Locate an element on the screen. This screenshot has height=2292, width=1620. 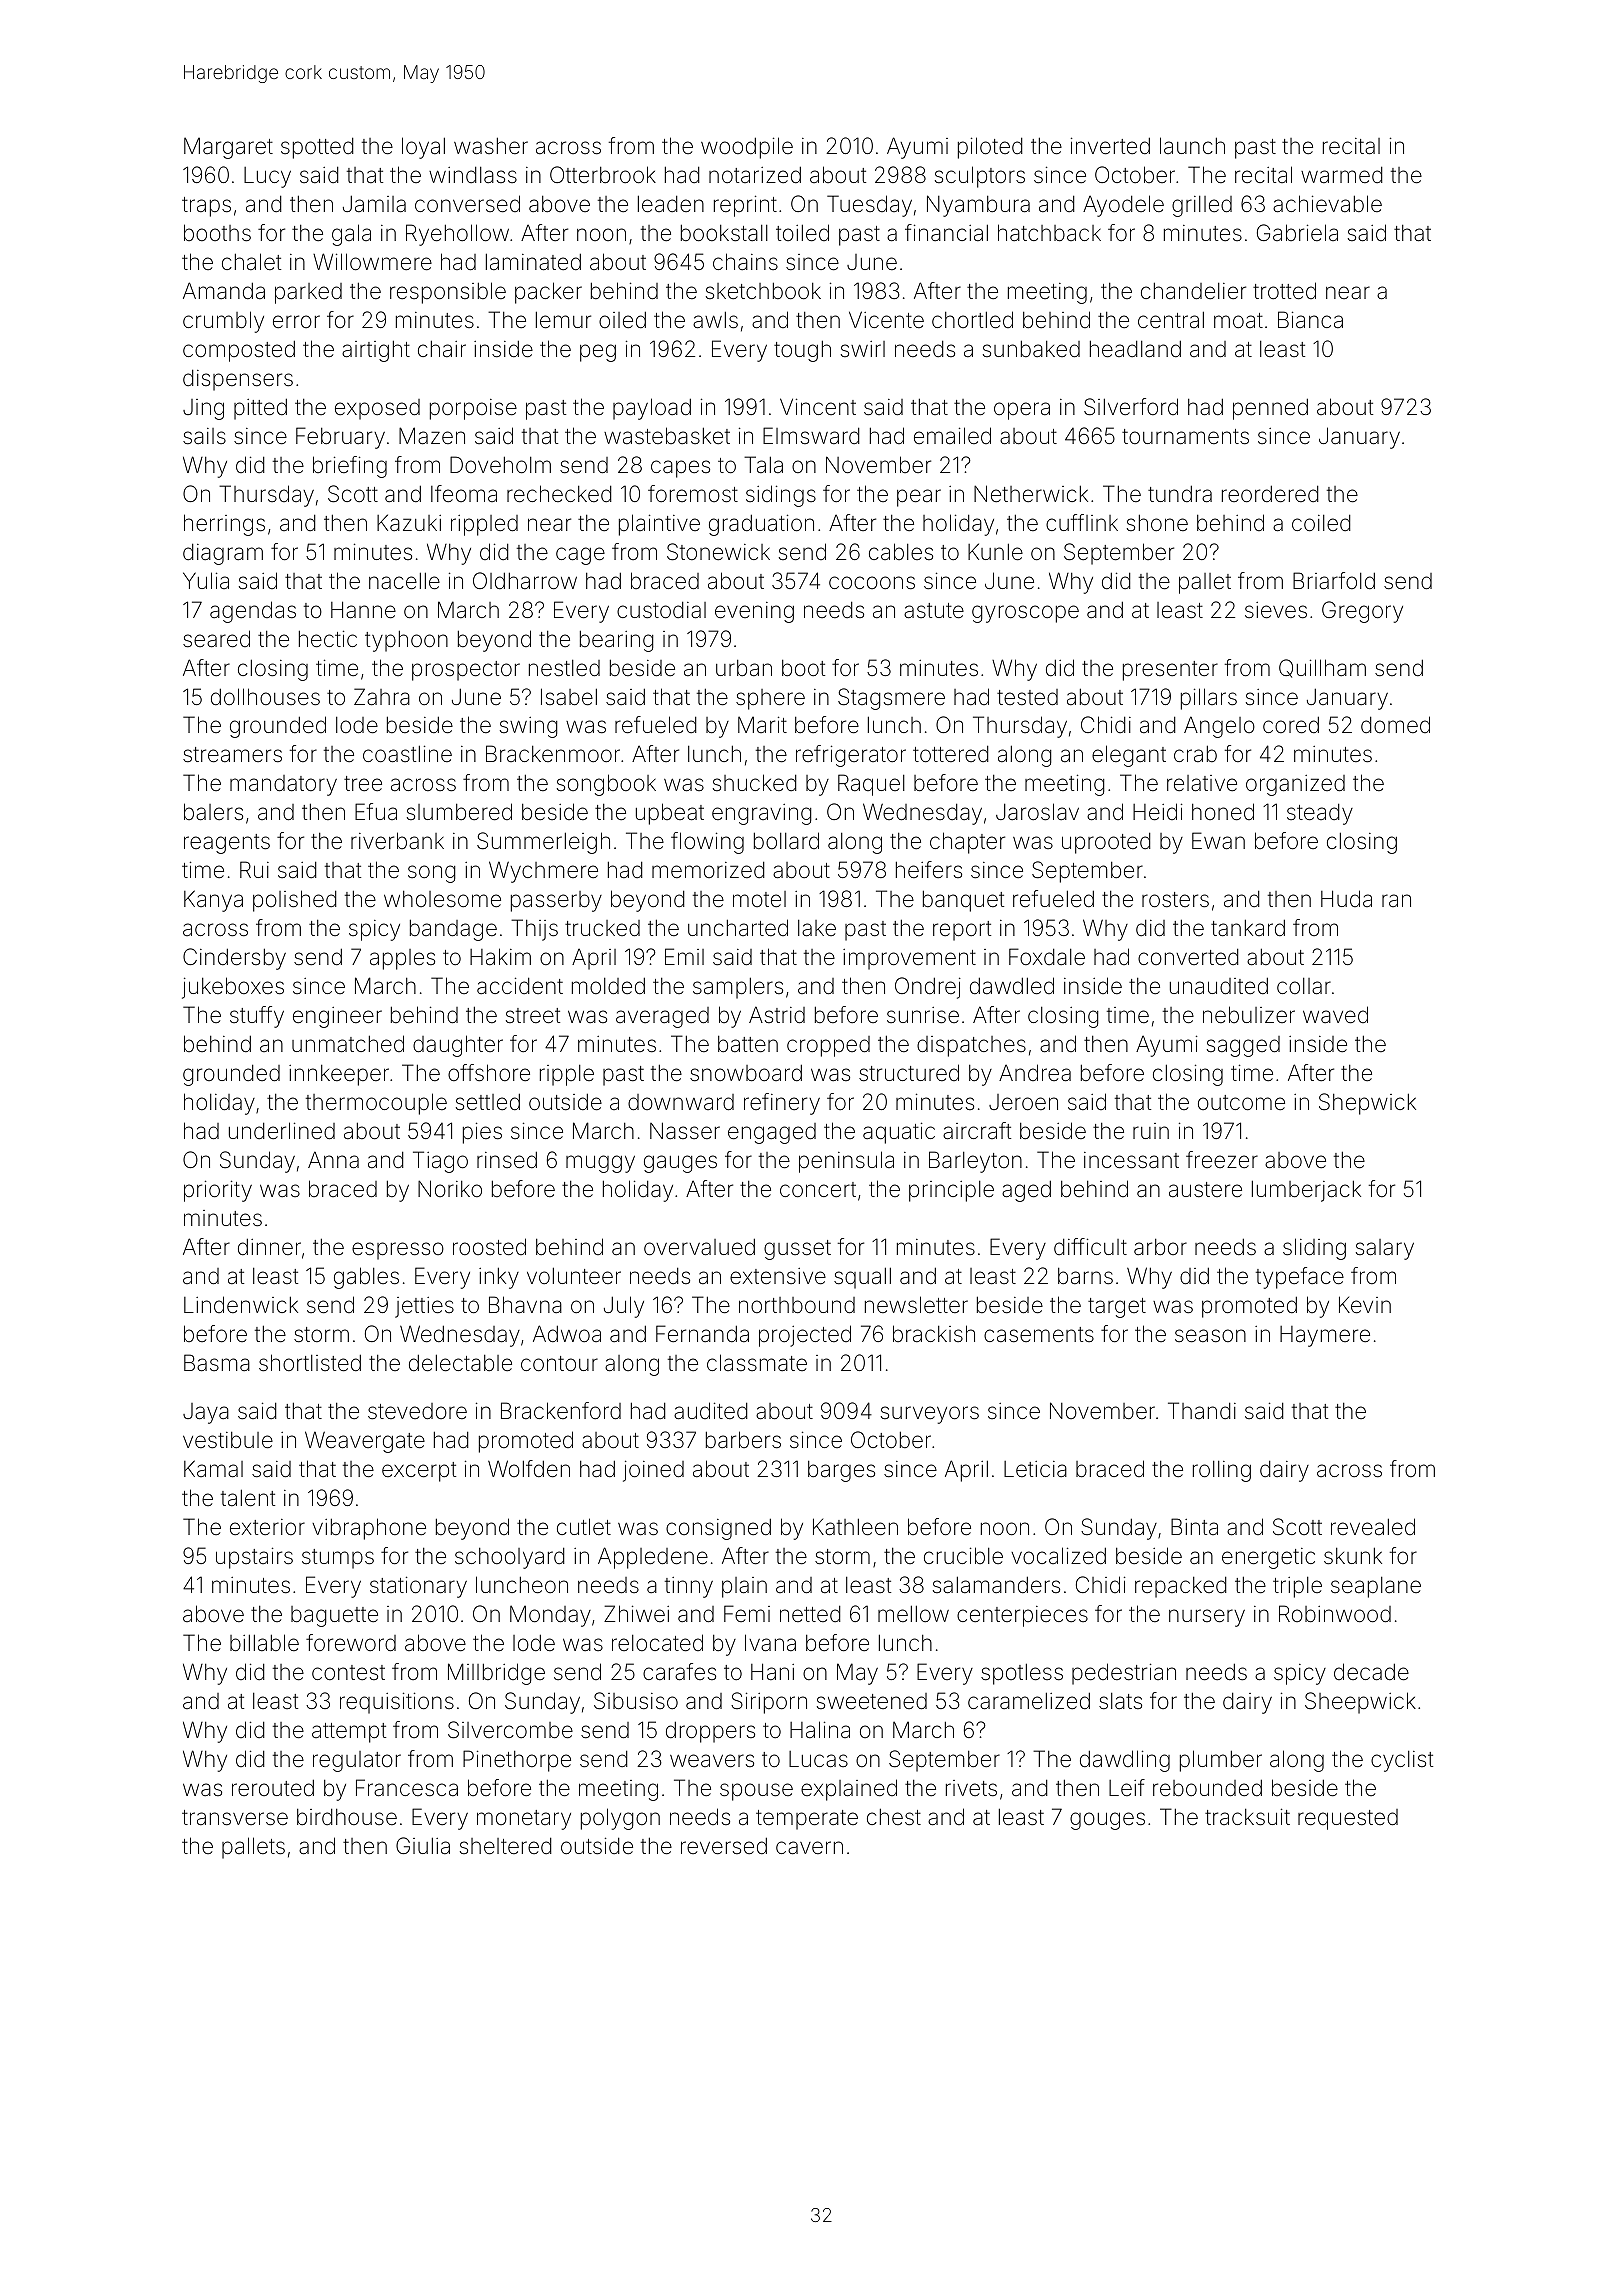
Margaret is located at coordinates (228, 148).
